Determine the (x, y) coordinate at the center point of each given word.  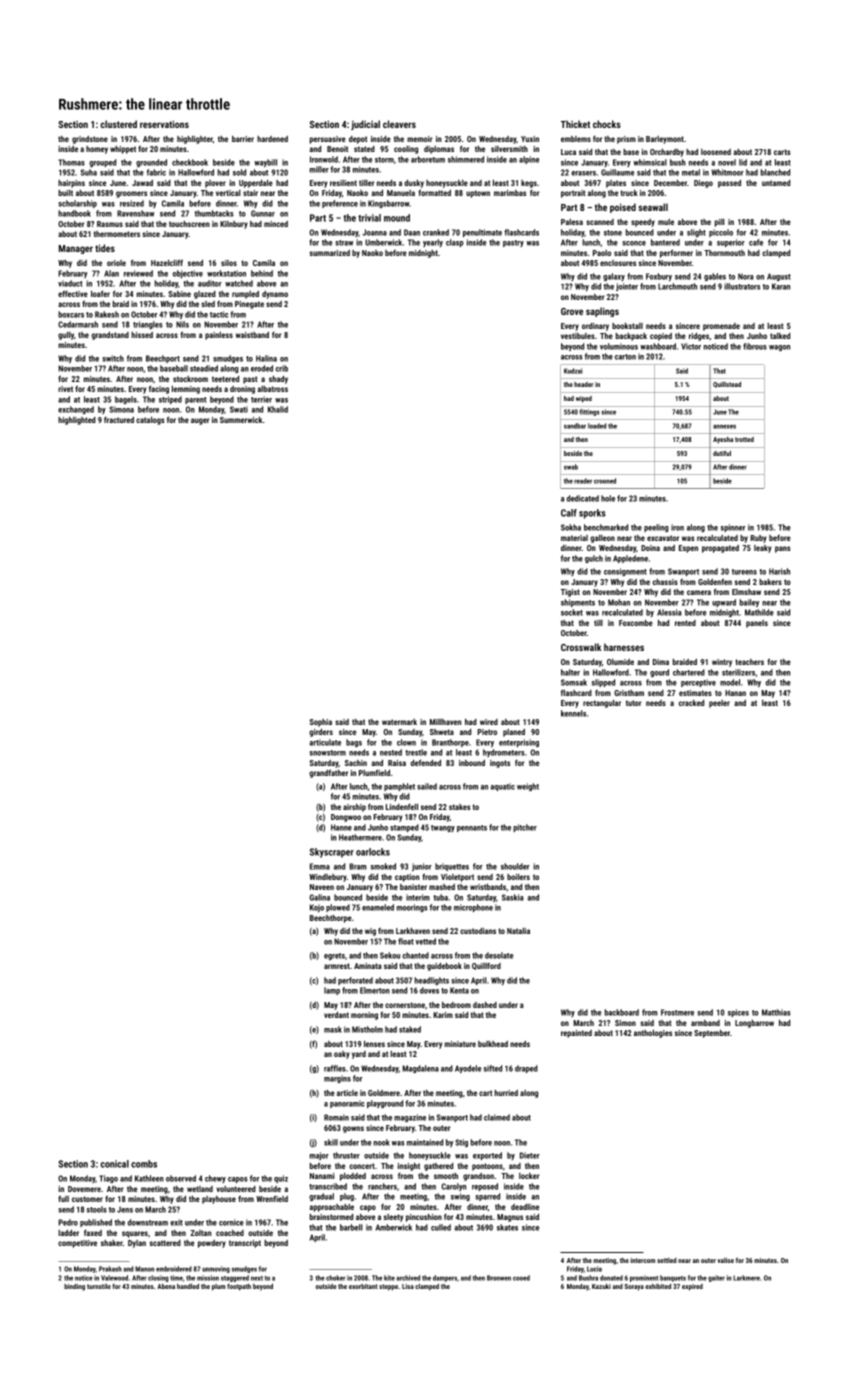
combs (144, 1164)
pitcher (525, 828)
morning (364, 1016)
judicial (365, 125)
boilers (518, 876)
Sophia (321, 723)
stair (250, 193)
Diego (703, 184)
